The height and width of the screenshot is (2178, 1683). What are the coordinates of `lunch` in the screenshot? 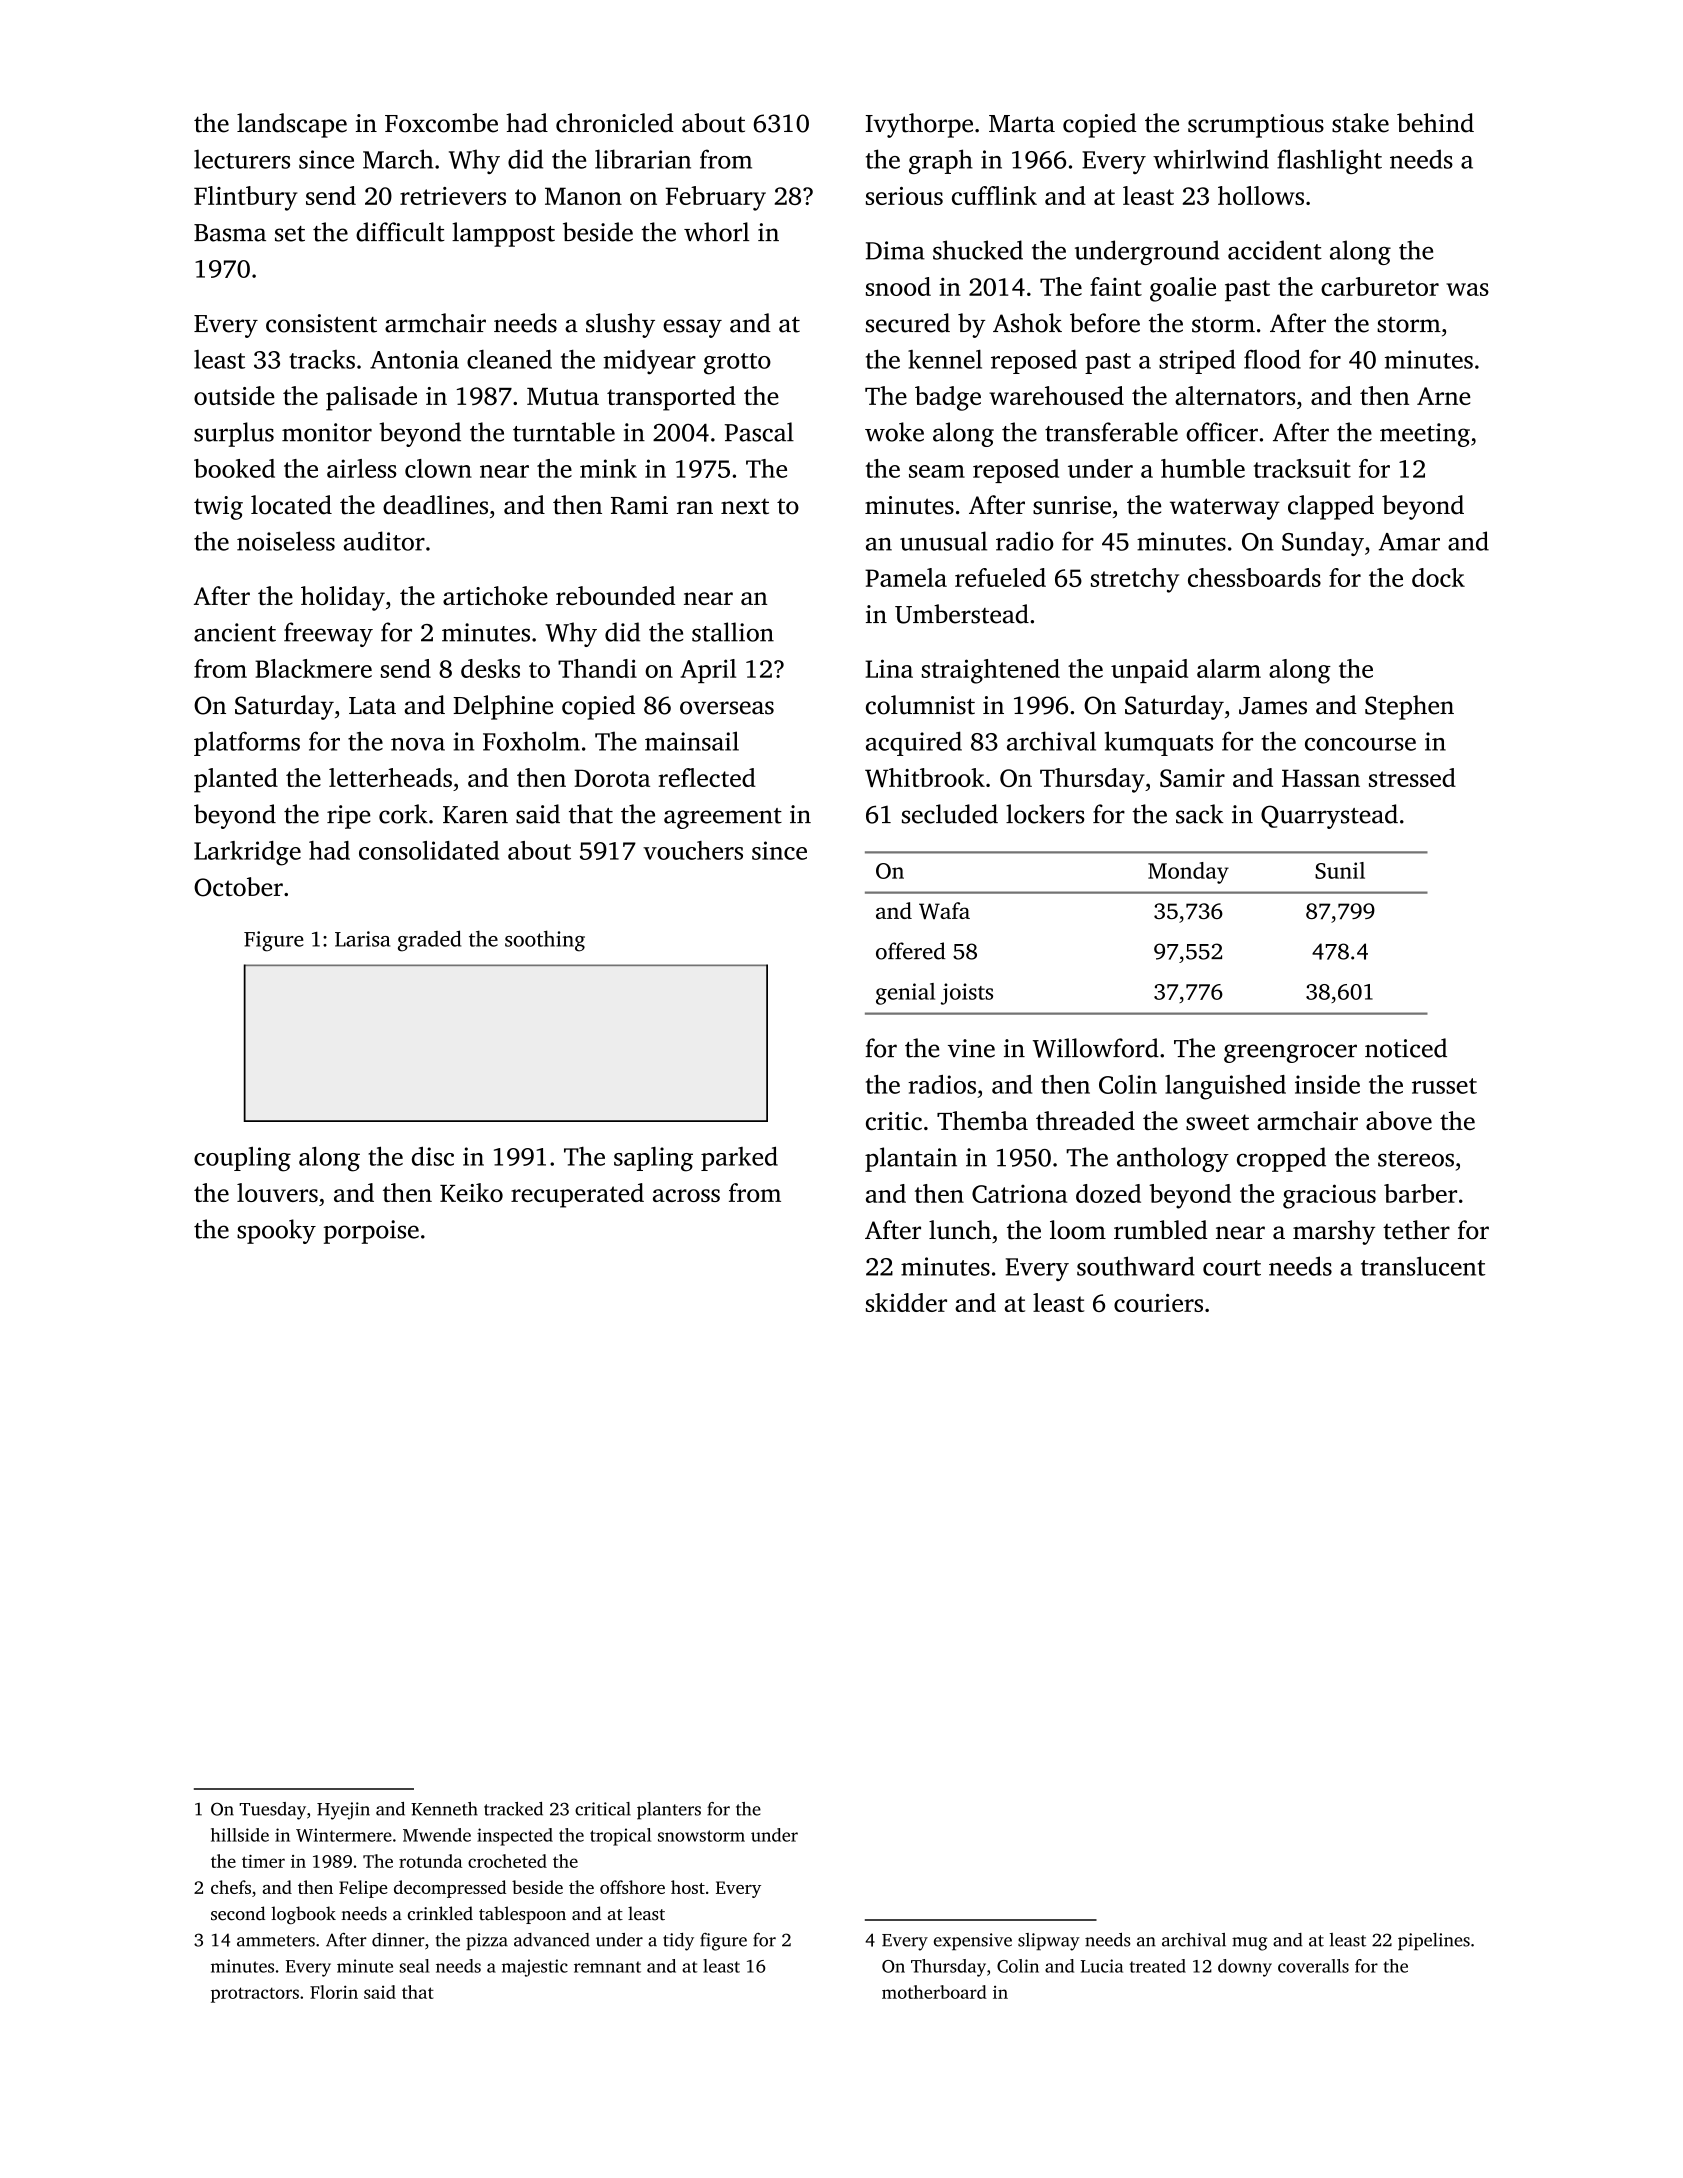 It's located at (960, 1230).
